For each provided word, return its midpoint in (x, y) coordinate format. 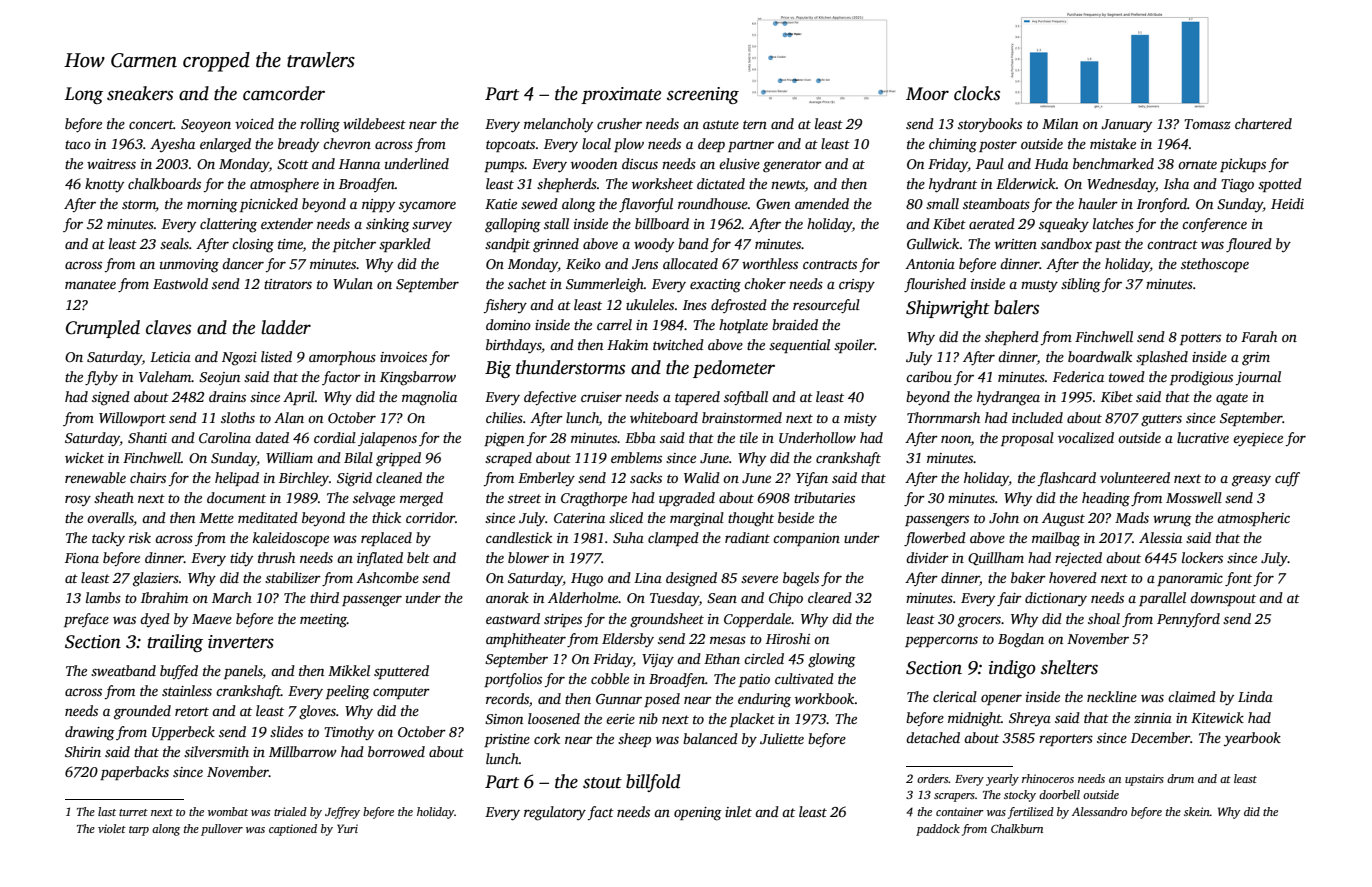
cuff (1287, 479)
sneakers (140, 93)
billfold (653, 783)
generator (792, 166)
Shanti (147, 437)
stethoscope (1215, 265)
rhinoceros (1048, 778)
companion (806, 539)
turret (133, 812)
